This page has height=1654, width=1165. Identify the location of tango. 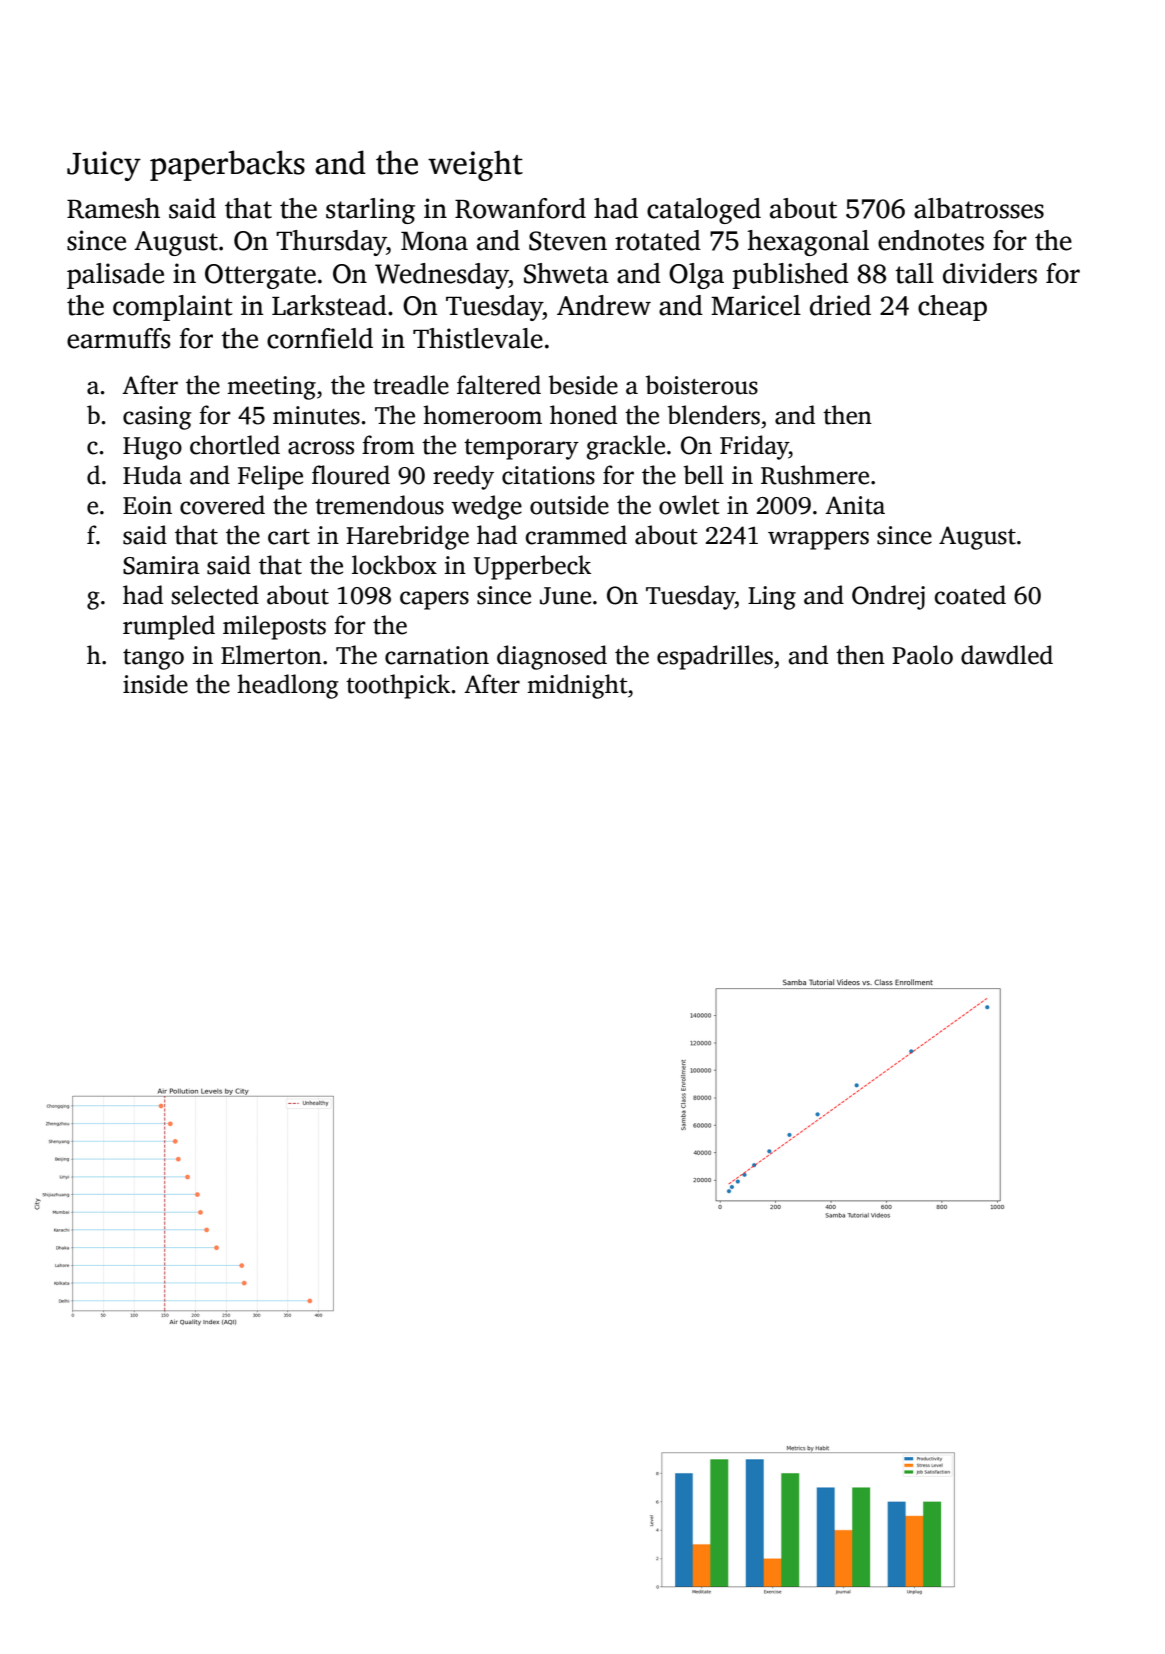
(153, 659).
